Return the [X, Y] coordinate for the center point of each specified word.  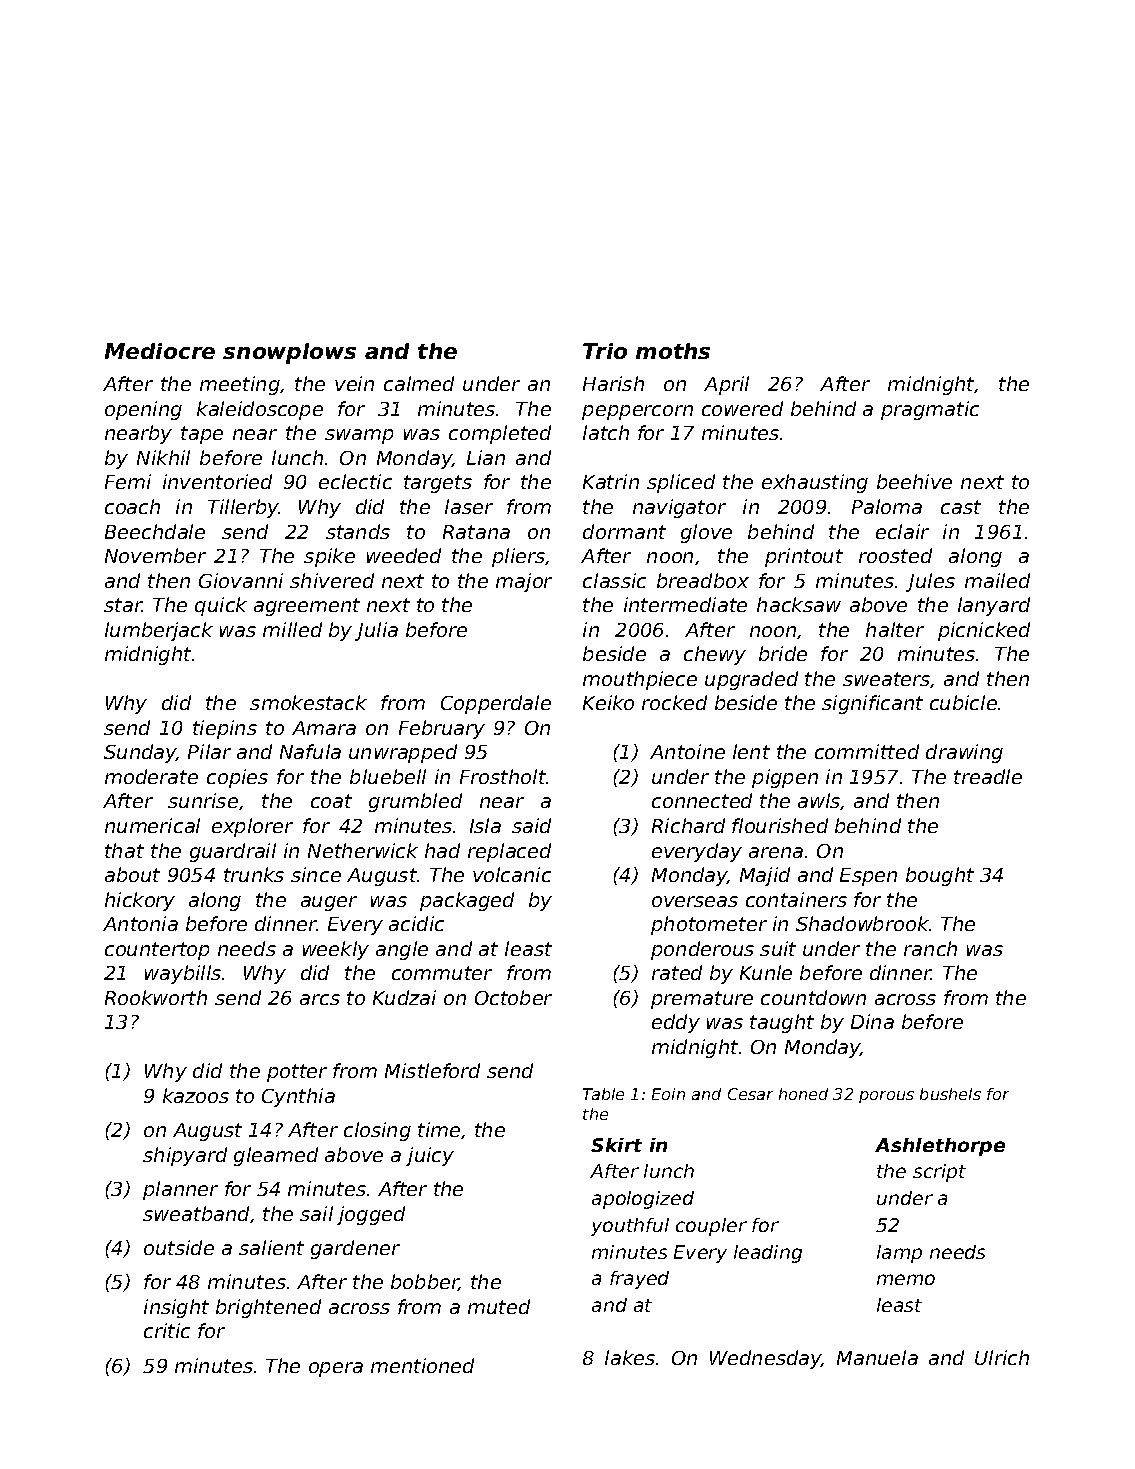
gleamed [276, 1156]
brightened [268, 1308]
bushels [950, 1094]
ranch [930, 948]
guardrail [233, 852]
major [524, 582]
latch [606, 432]
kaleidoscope [260, 410]
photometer [709, 925]
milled [292, 629]
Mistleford [432, 1070]
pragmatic [930, 410]
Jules [930, 582]
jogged [371, 1215]
